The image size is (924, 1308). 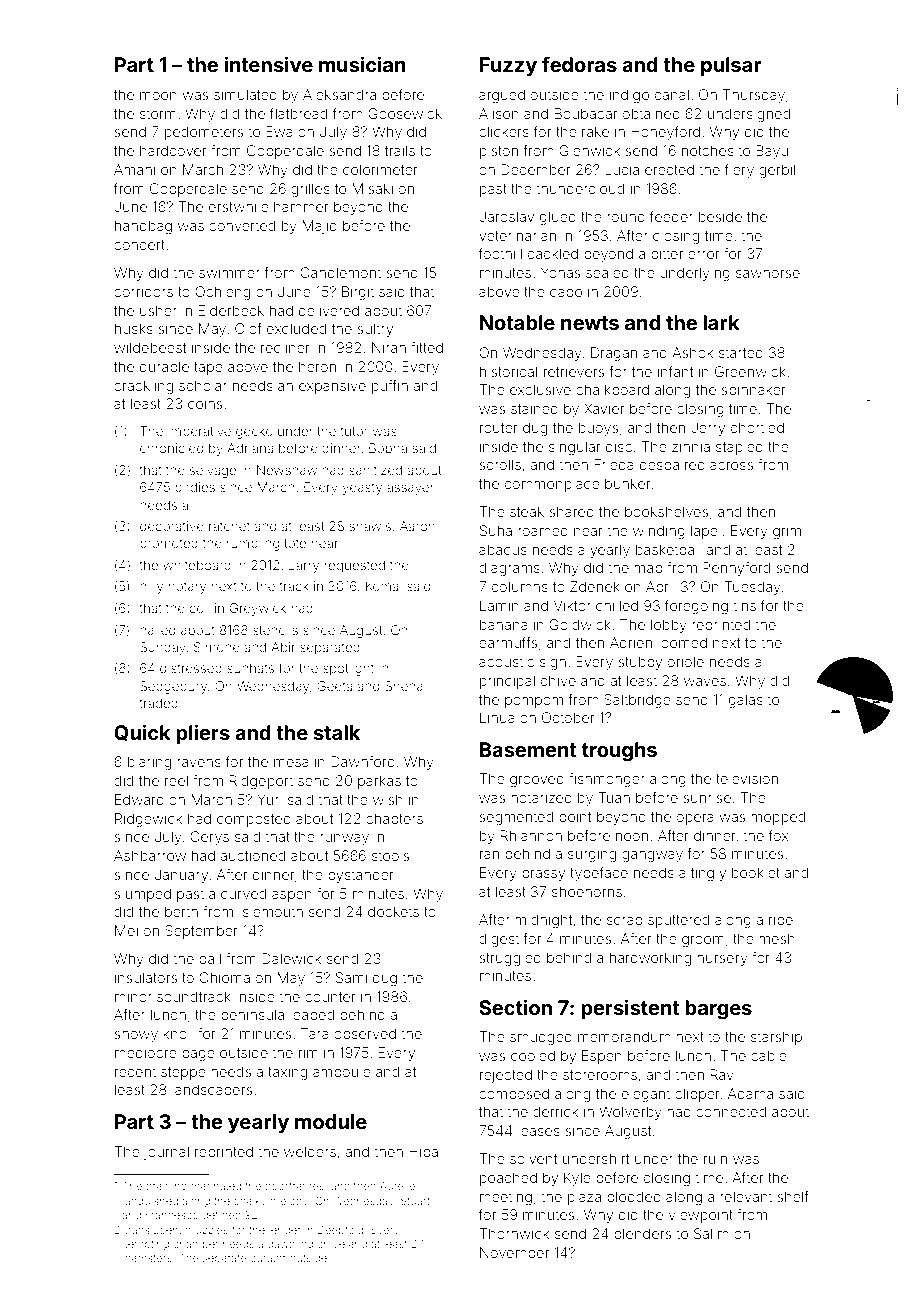 What do you see at coordinates (252, 855) in the page?
I see `auctioned` at bounding box center [252, 855].
